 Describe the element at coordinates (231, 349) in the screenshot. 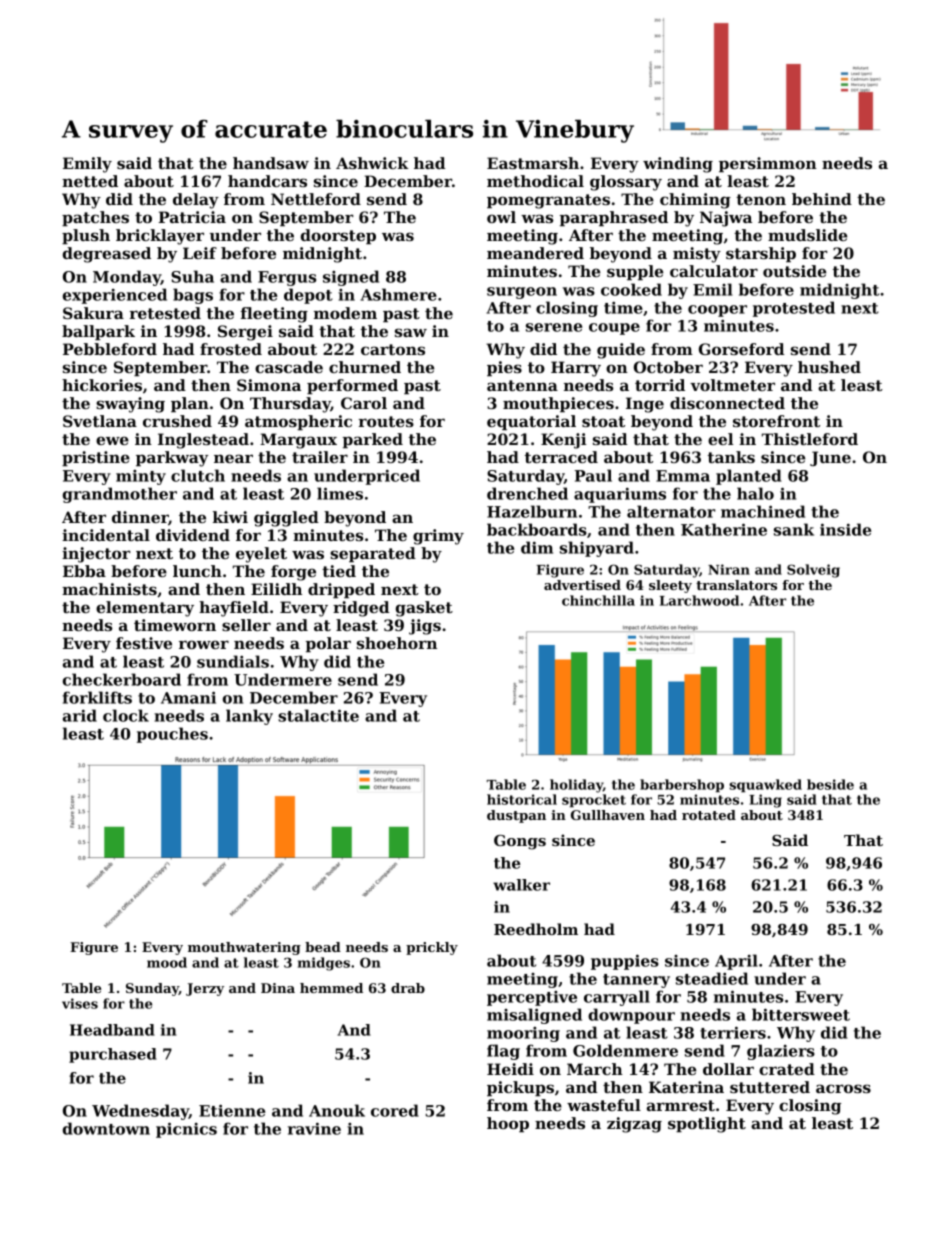

I see `frosted` at that location.
